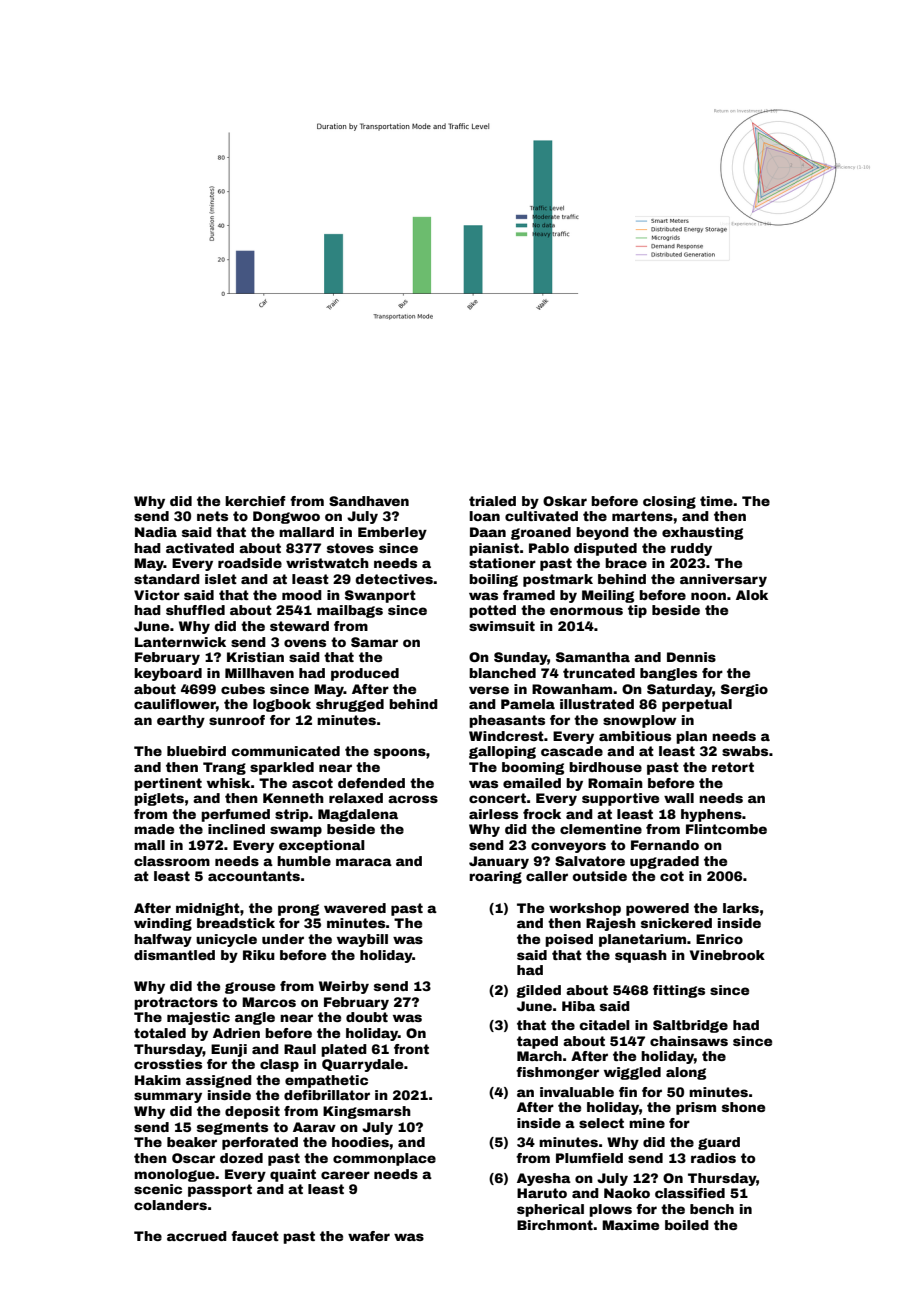 The width and height of the image is (908, 1316). I want to click on spoons, so click(400, 753).
